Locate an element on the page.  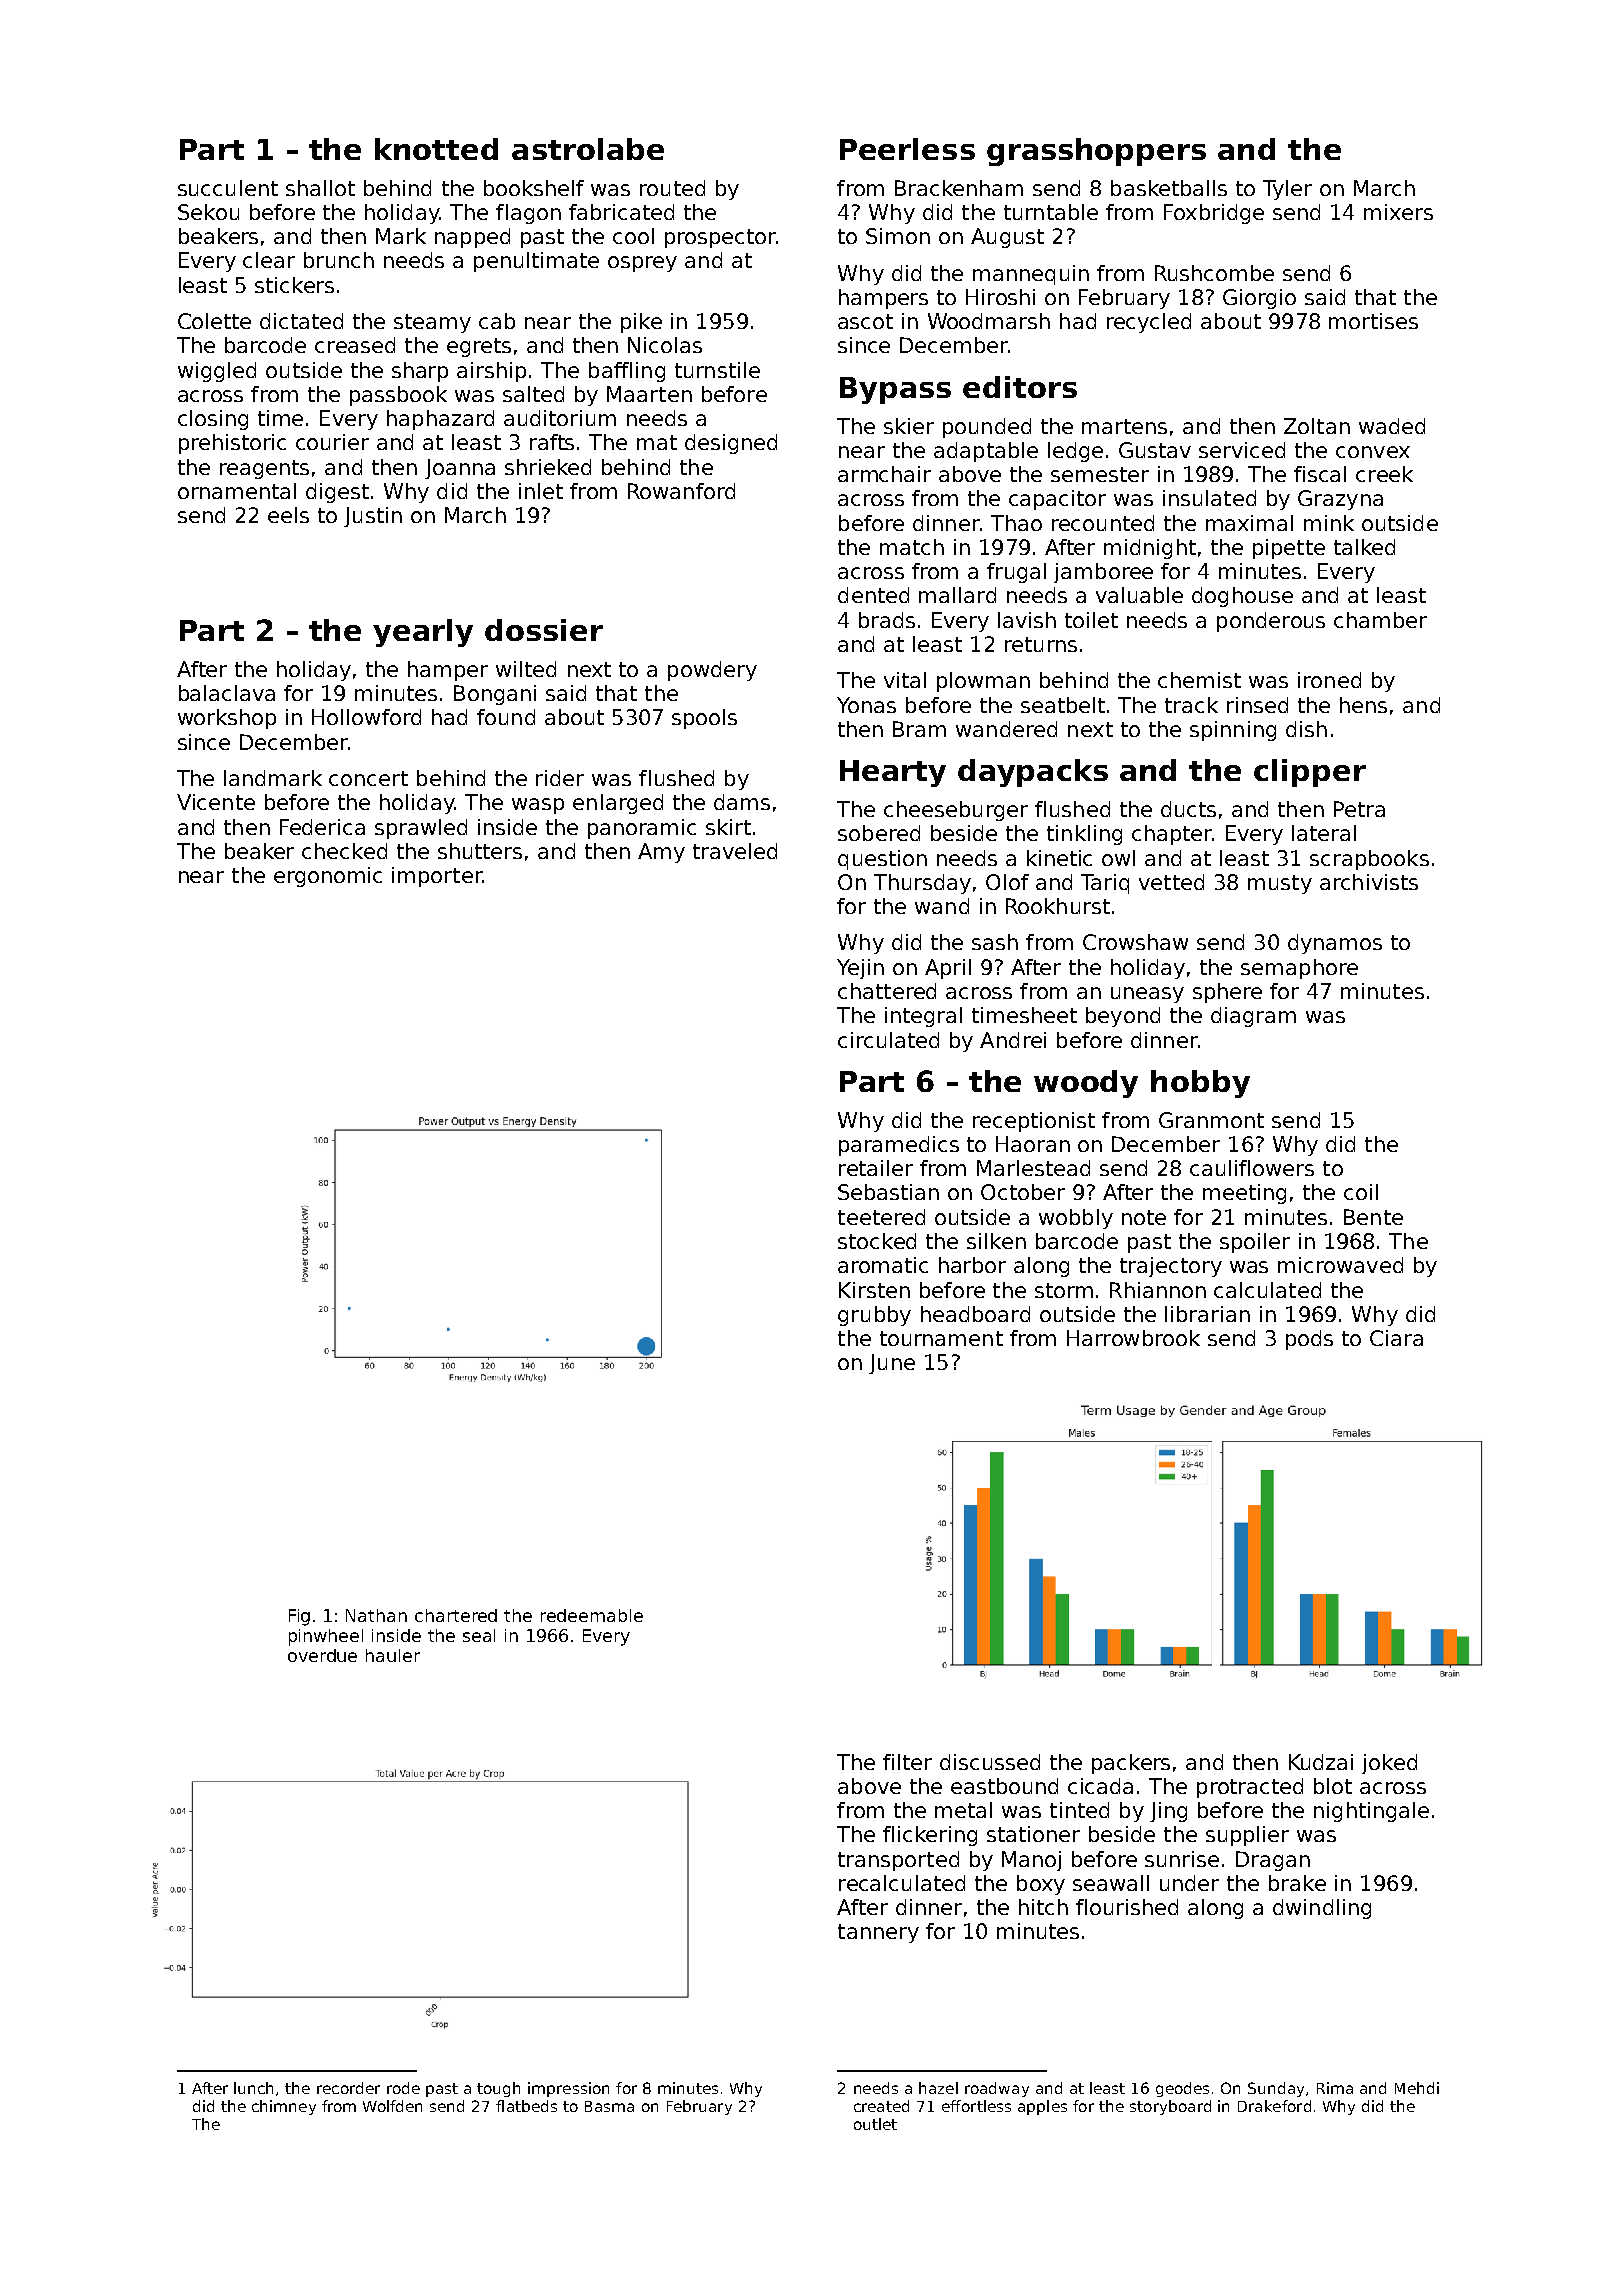
talked is located at coordinates (1364, 547).
